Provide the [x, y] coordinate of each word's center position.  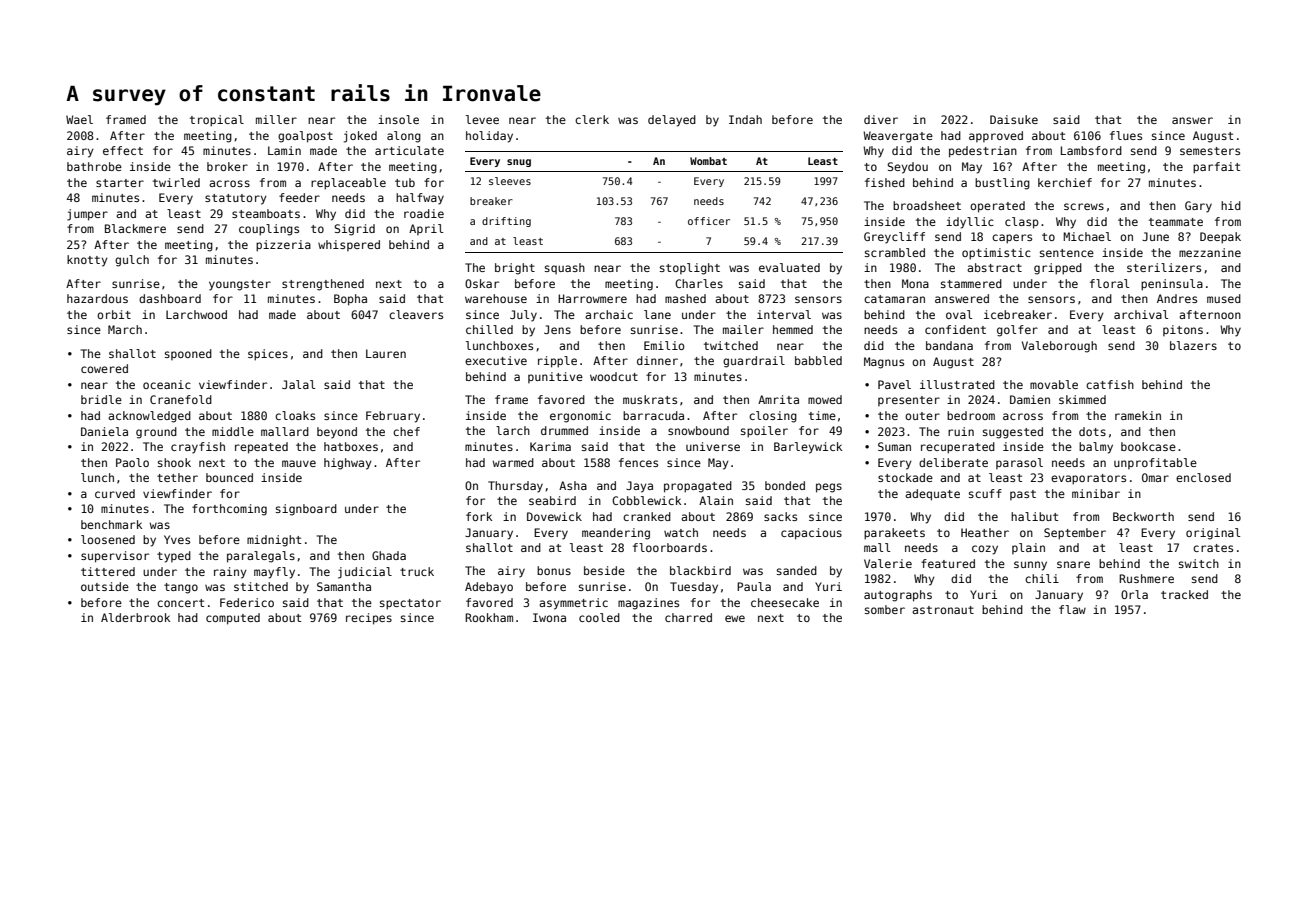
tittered [108, 571]
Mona [915, 283]
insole [398, 119]
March [125, 329]
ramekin [1138, 415]
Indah [745, 119]
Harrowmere [592, 298]
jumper [87, 215]
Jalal [298, 384]
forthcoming [229, 510]
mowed [825, 399]
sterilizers [1164, 267]
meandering [616, 534]
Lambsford [1091, 150]
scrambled [895, 252]
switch [1199, 563]
